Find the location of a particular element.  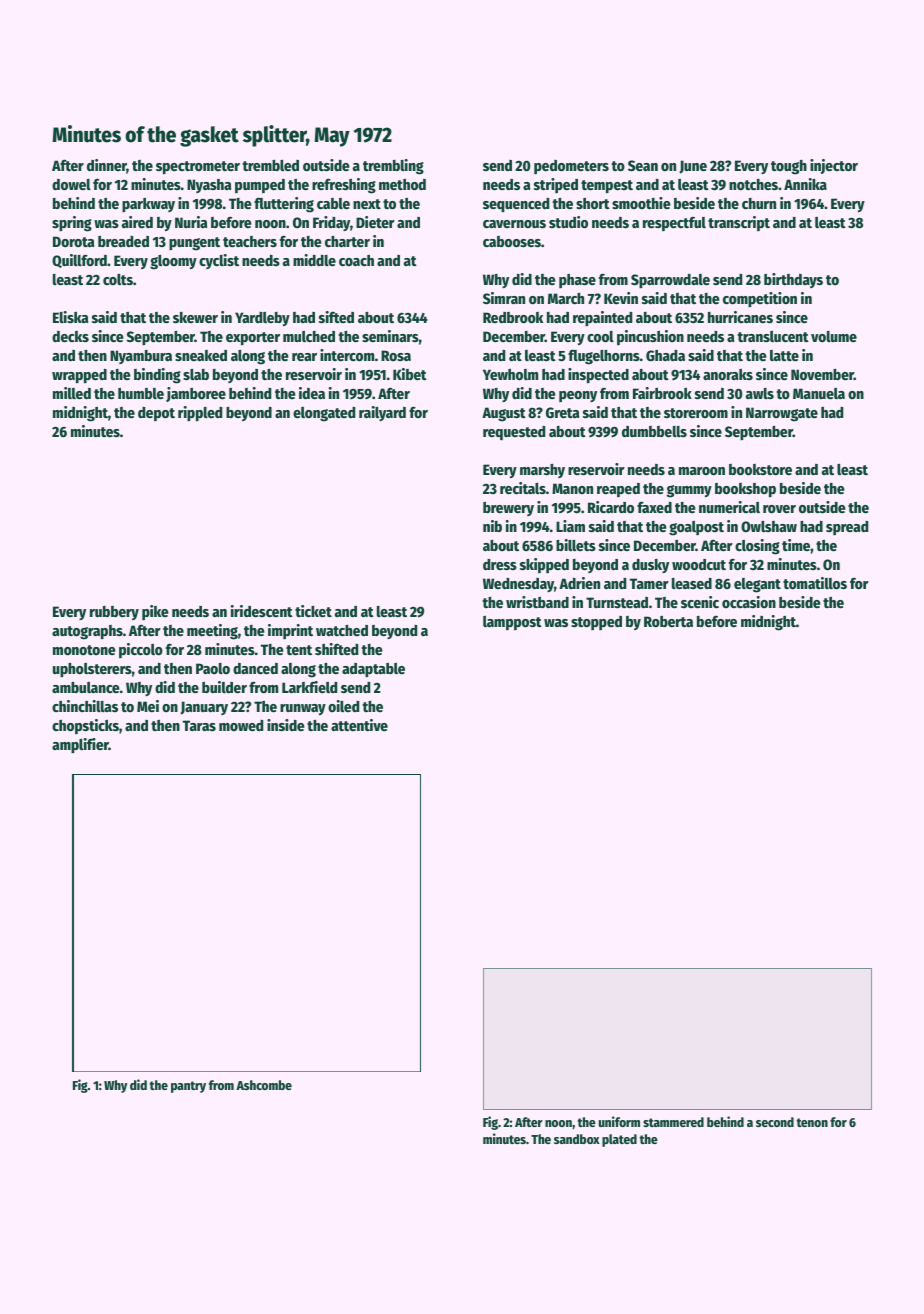

pantry is located at coordinates (188, 1087).
